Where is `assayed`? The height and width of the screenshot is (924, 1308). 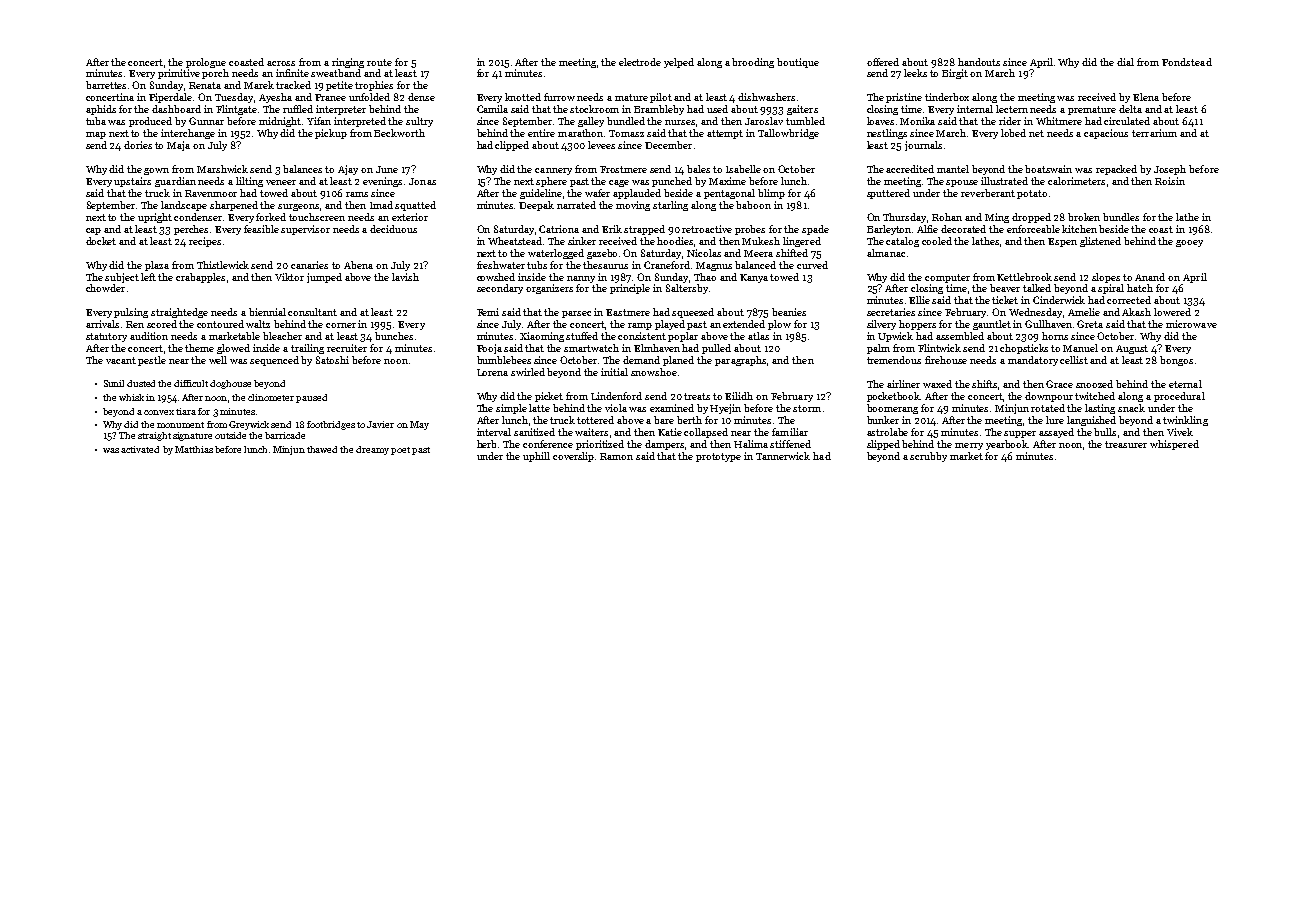 assayed is located at coordinates (1056, 433).
